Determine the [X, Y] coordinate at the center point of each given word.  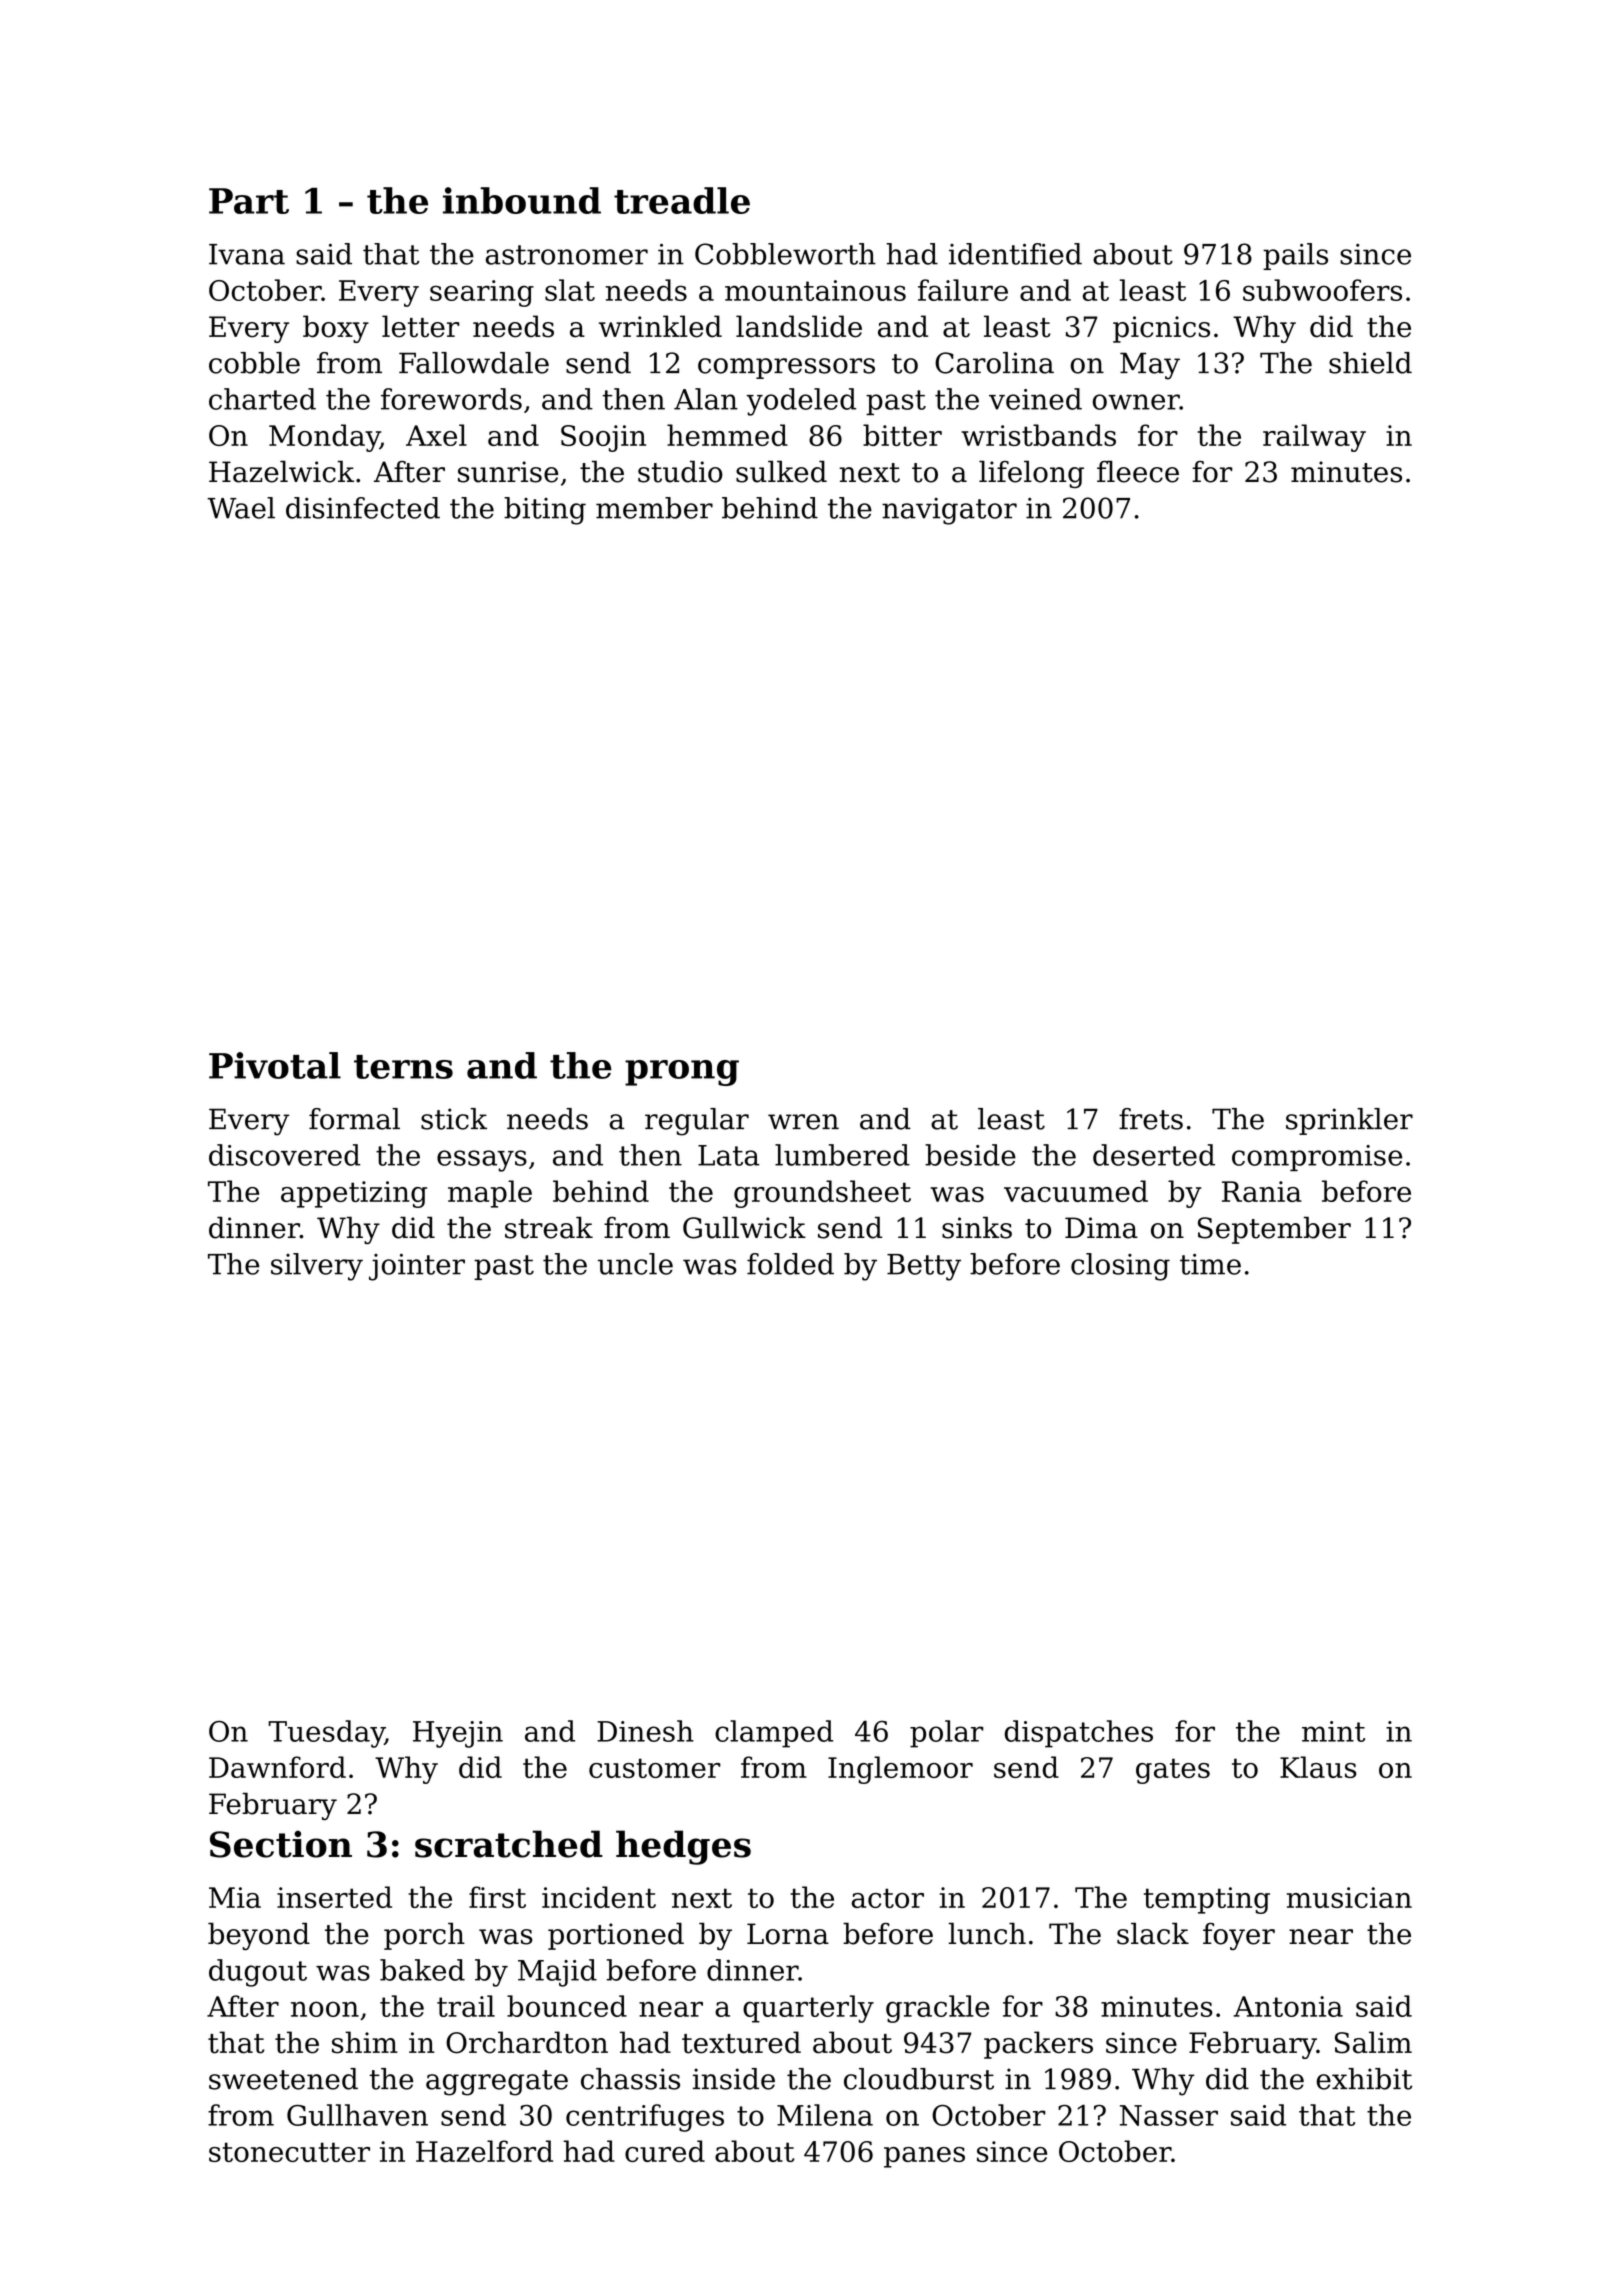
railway [1314, 438]
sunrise [508, 472]
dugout [258, 1973]
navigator [949, 511]
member [654, 508]
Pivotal [275, 1065]
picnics [1161, 329]
